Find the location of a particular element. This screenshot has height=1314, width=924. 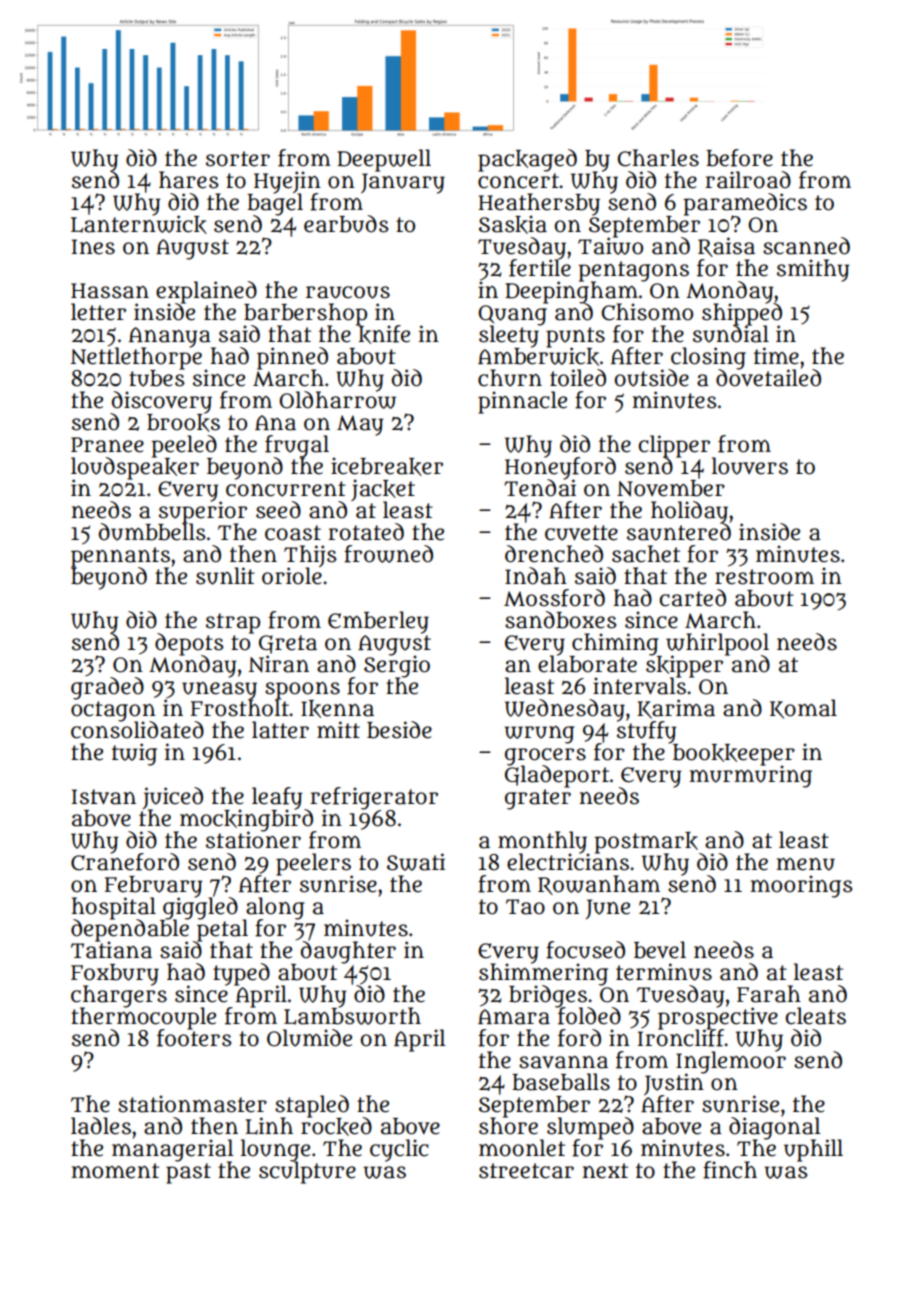

stapled is located at coordinates (312, 1106).
